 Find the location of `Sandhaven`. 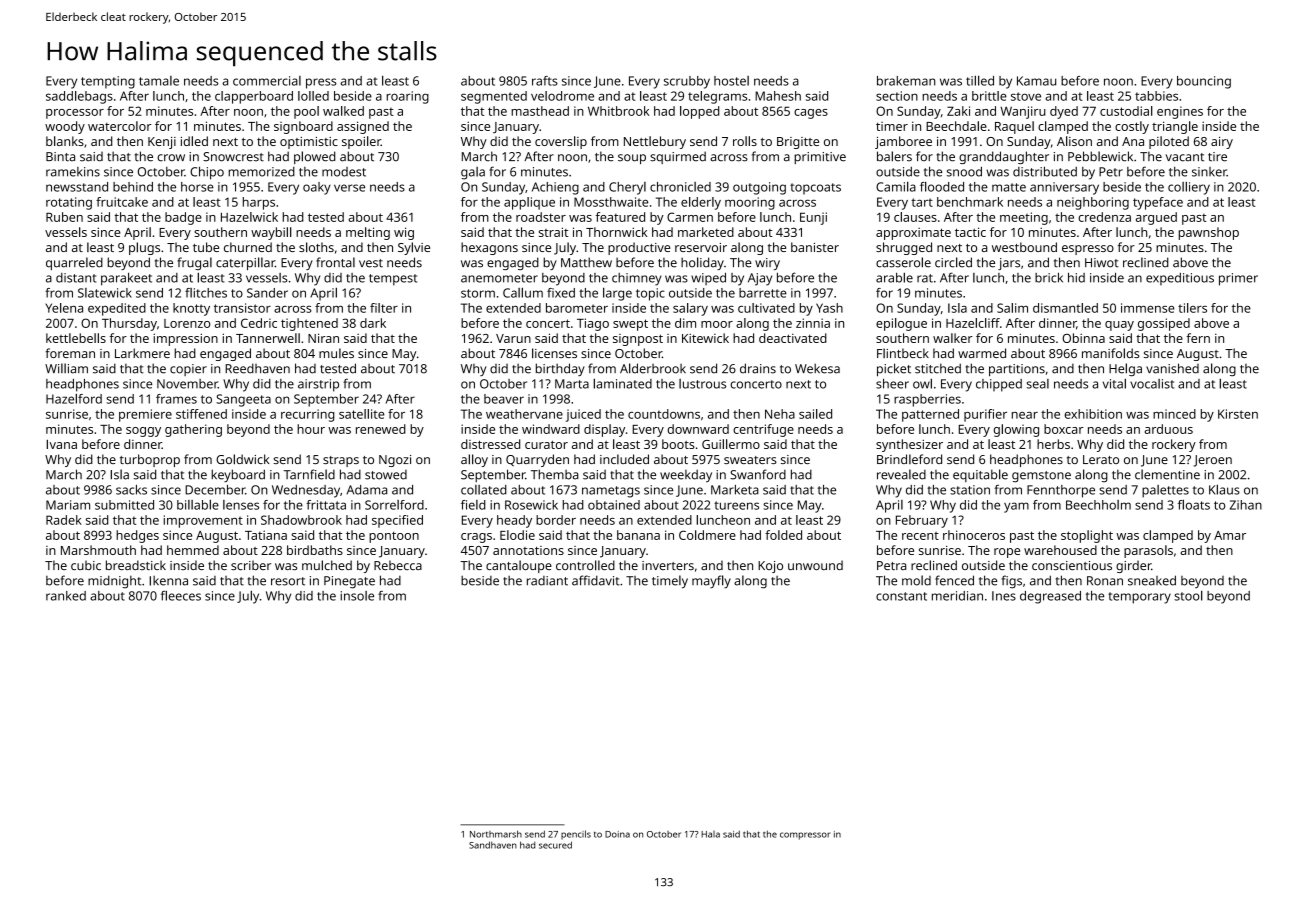

Sandhaven is located at coordinates (493, 845).
